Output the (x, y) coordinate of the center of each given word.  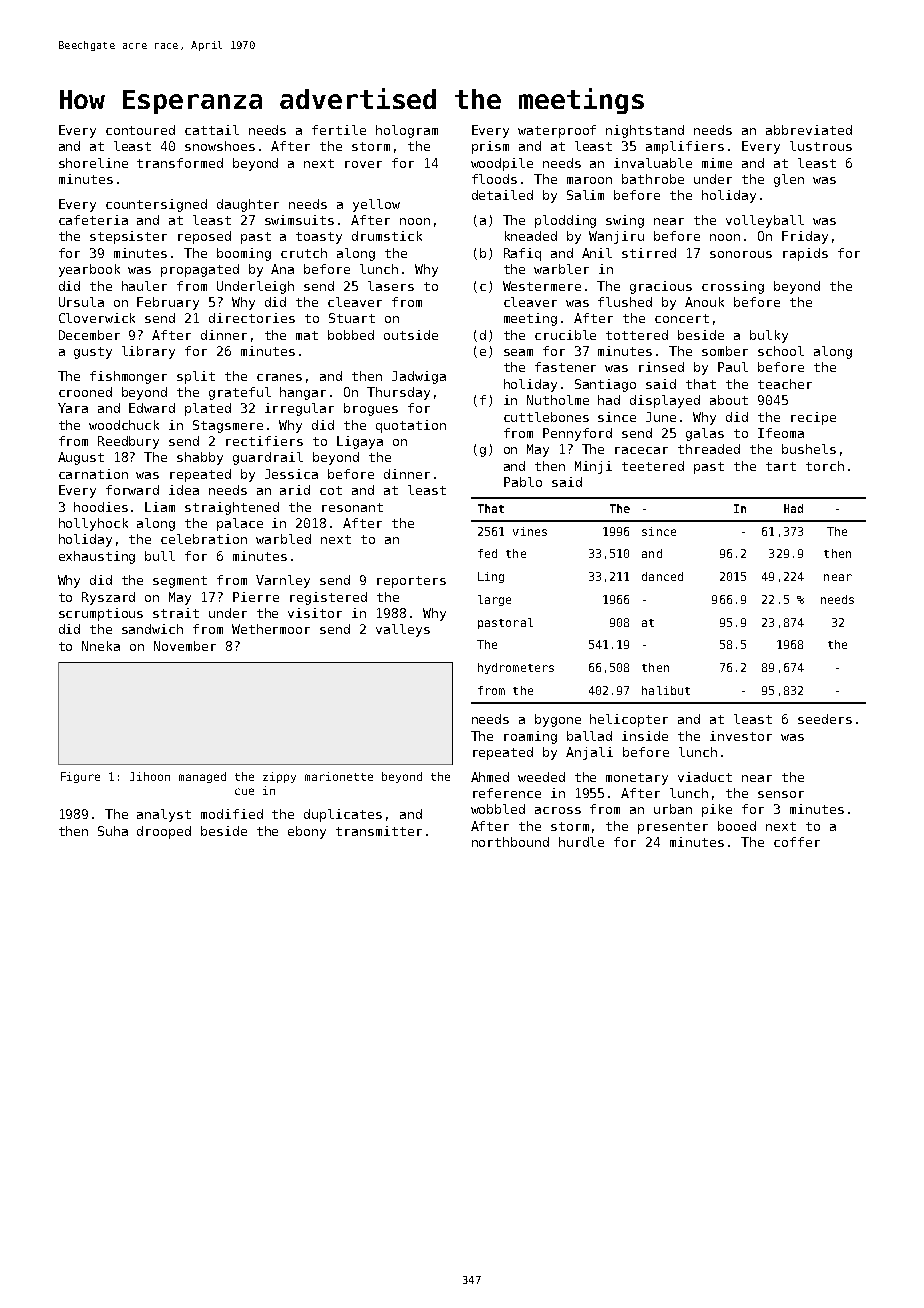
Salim (585, 195)
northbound (510, 842)
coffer (797, 842)
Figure (80, 777)
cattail (212, 130)
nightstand (645, 131)
